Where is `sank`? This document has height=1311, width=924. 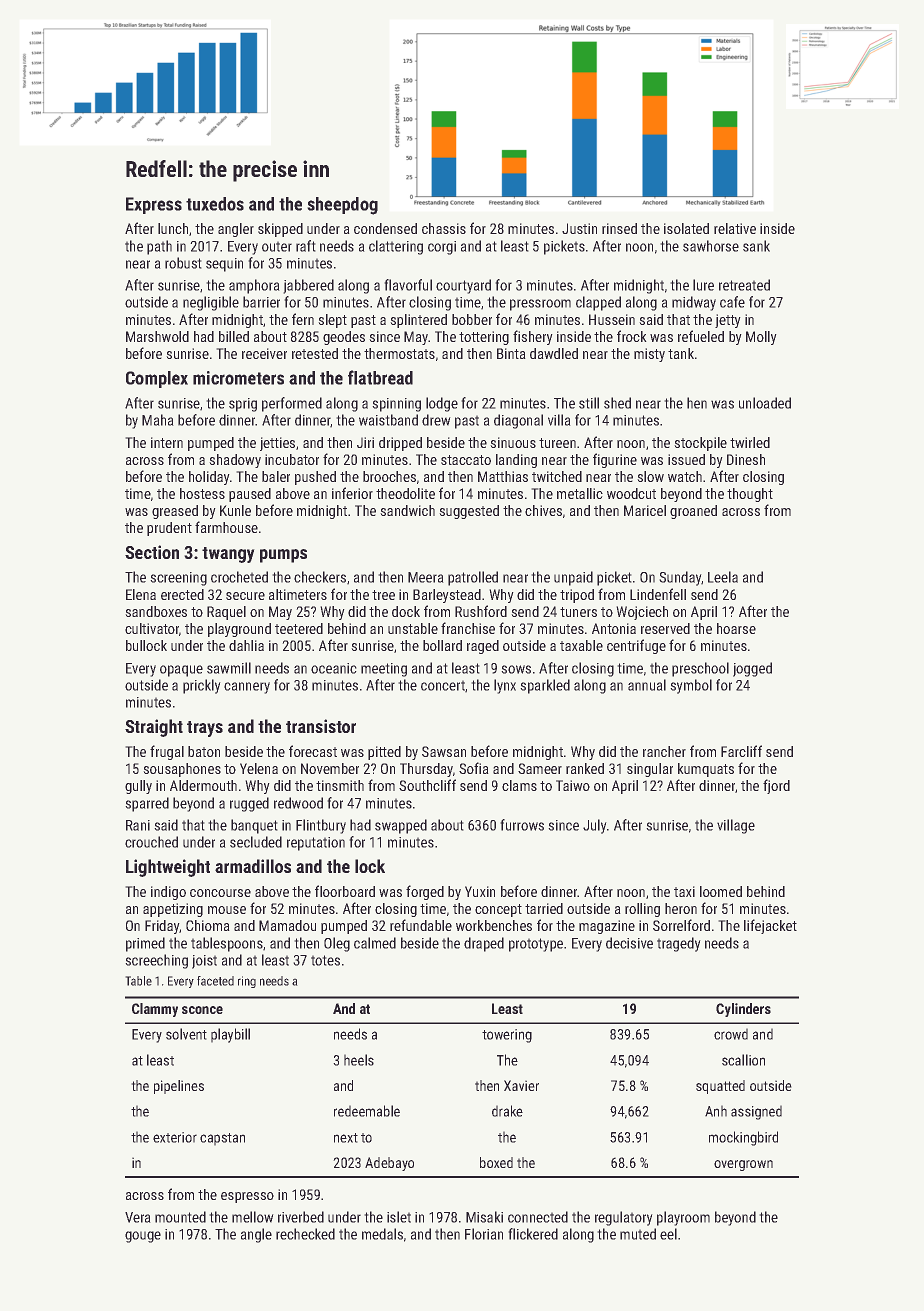
sank is located at coordinates (756, 246).
